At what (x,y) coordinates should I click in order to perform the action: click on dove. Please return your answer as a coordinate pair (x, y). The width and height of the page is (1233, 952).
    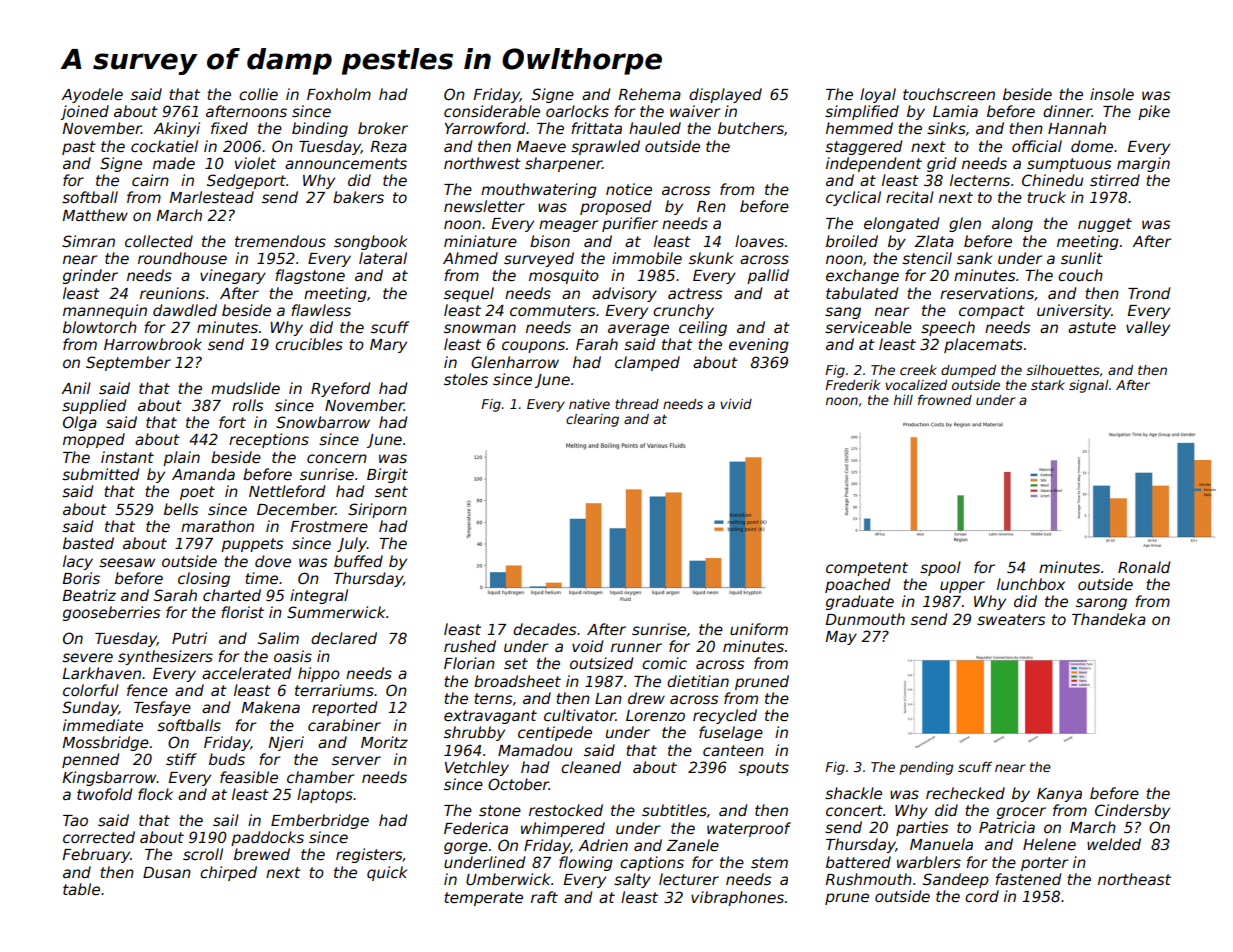
    Looking at the image, I should click on (273, 561).
